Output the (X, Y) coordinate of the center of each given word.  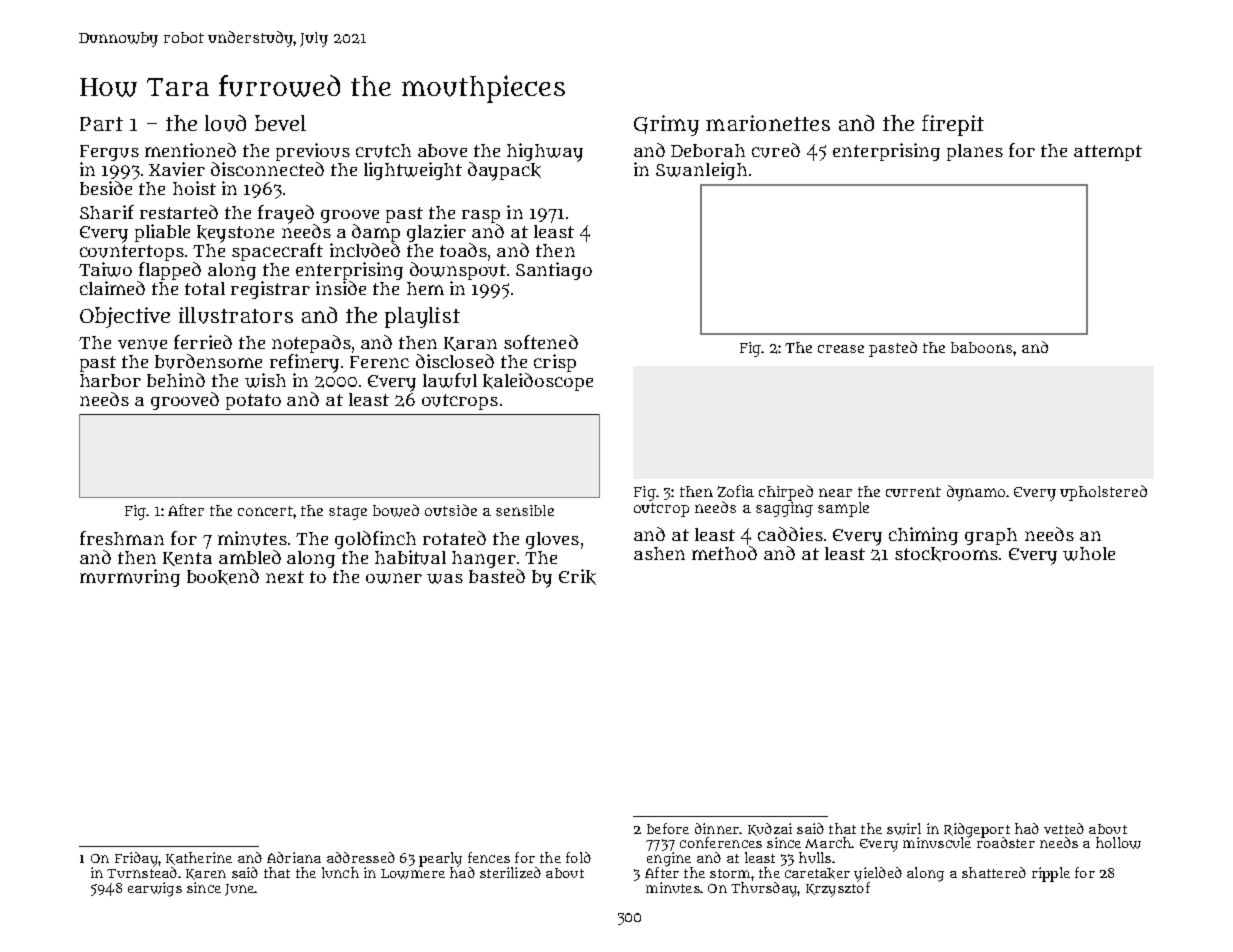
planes (975, 152)
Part (101, 124)
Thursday (764, 889)
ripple (1051, 874)
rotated (454, 538)
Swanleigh (701, 171)
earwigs (155, 889)
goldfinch (375, 540)
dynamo (976, 493)
